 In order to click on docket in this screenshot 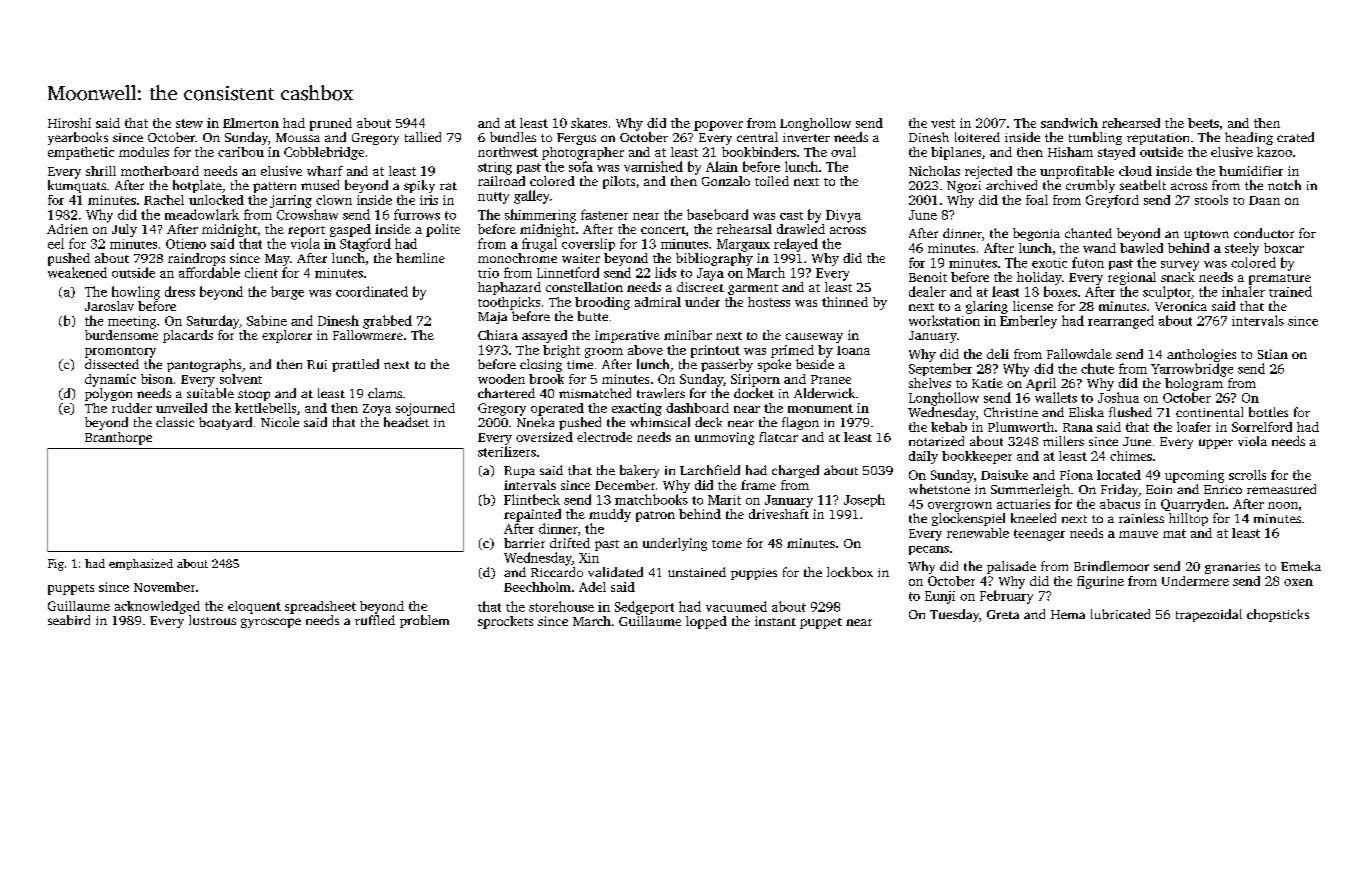, I will do `click(754, 393)`.
